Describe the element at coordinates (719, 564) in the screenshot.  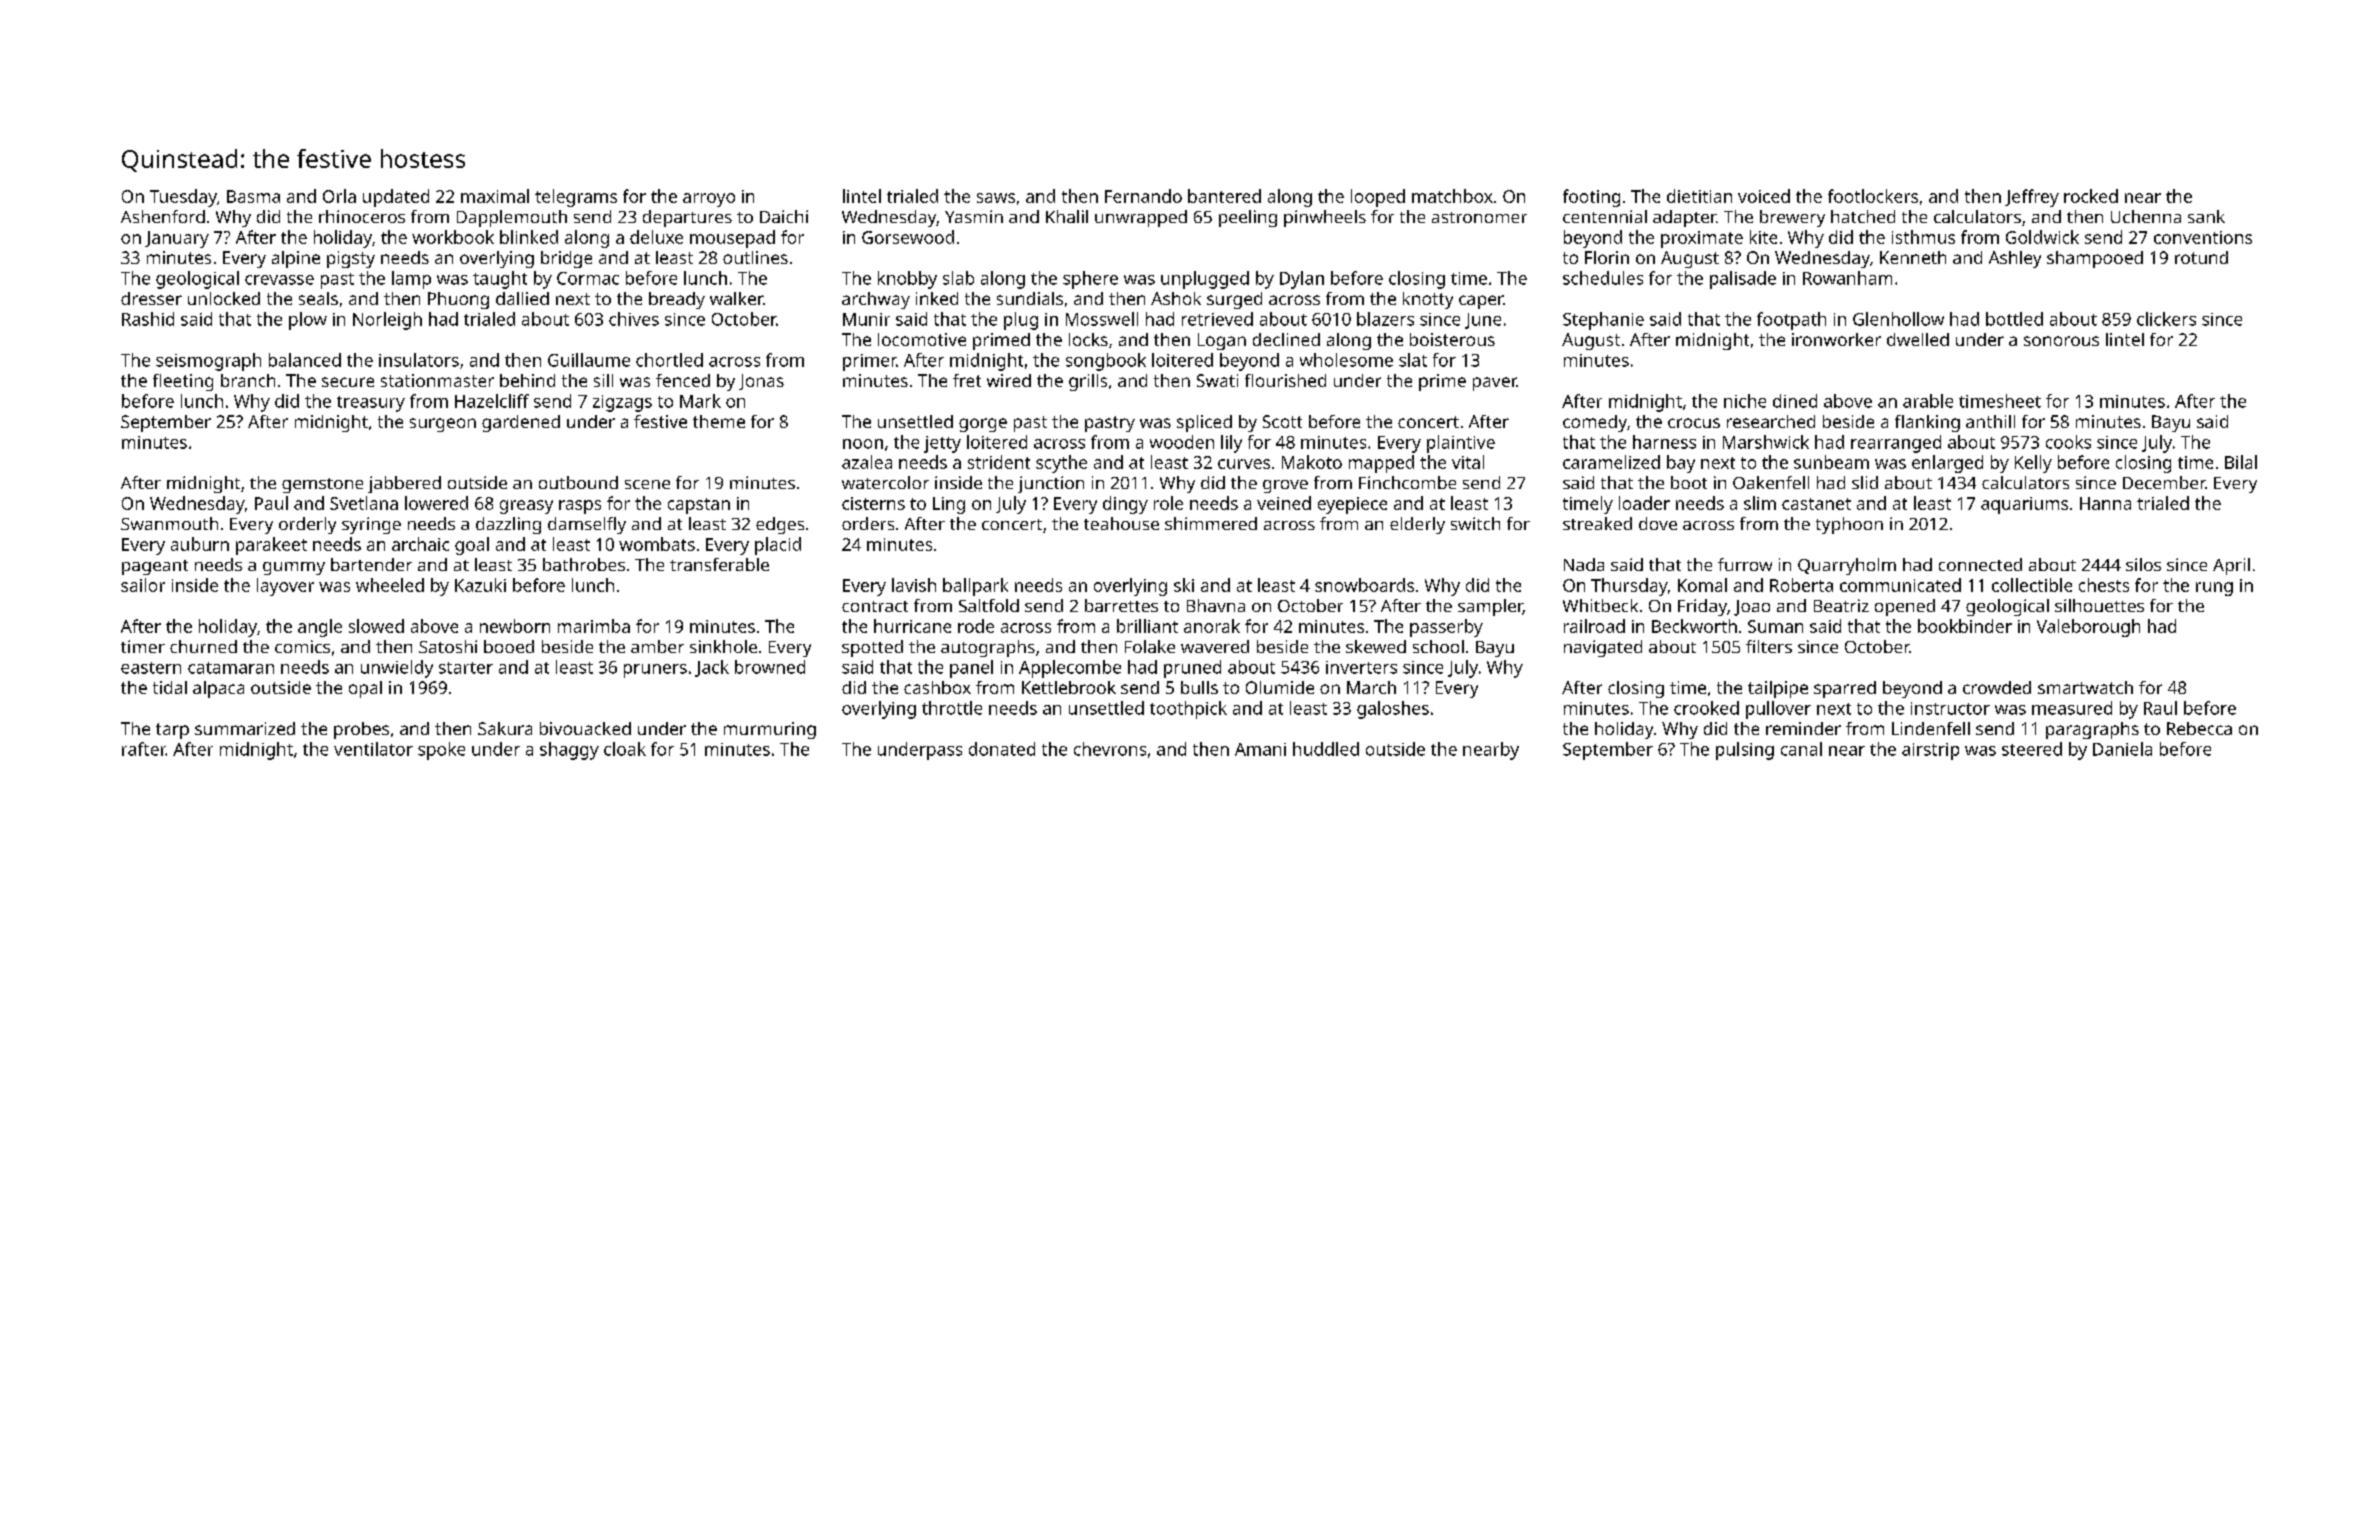
I see `transferable` at that location.
